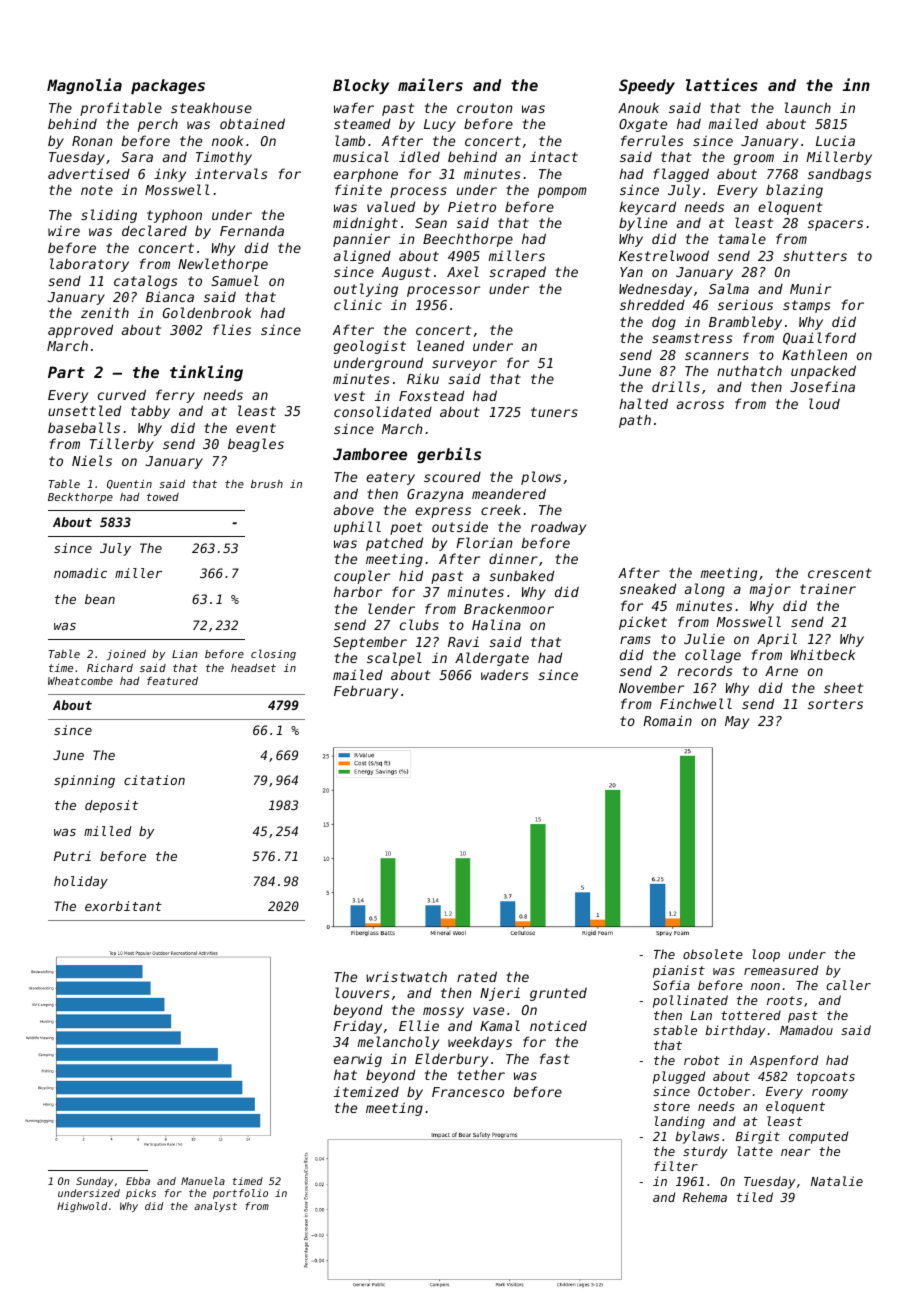 This screenshot has height=1308, width=924. Describe the element at coordinates (631, 272) in the screenshot. I see `Yan` at that location.
